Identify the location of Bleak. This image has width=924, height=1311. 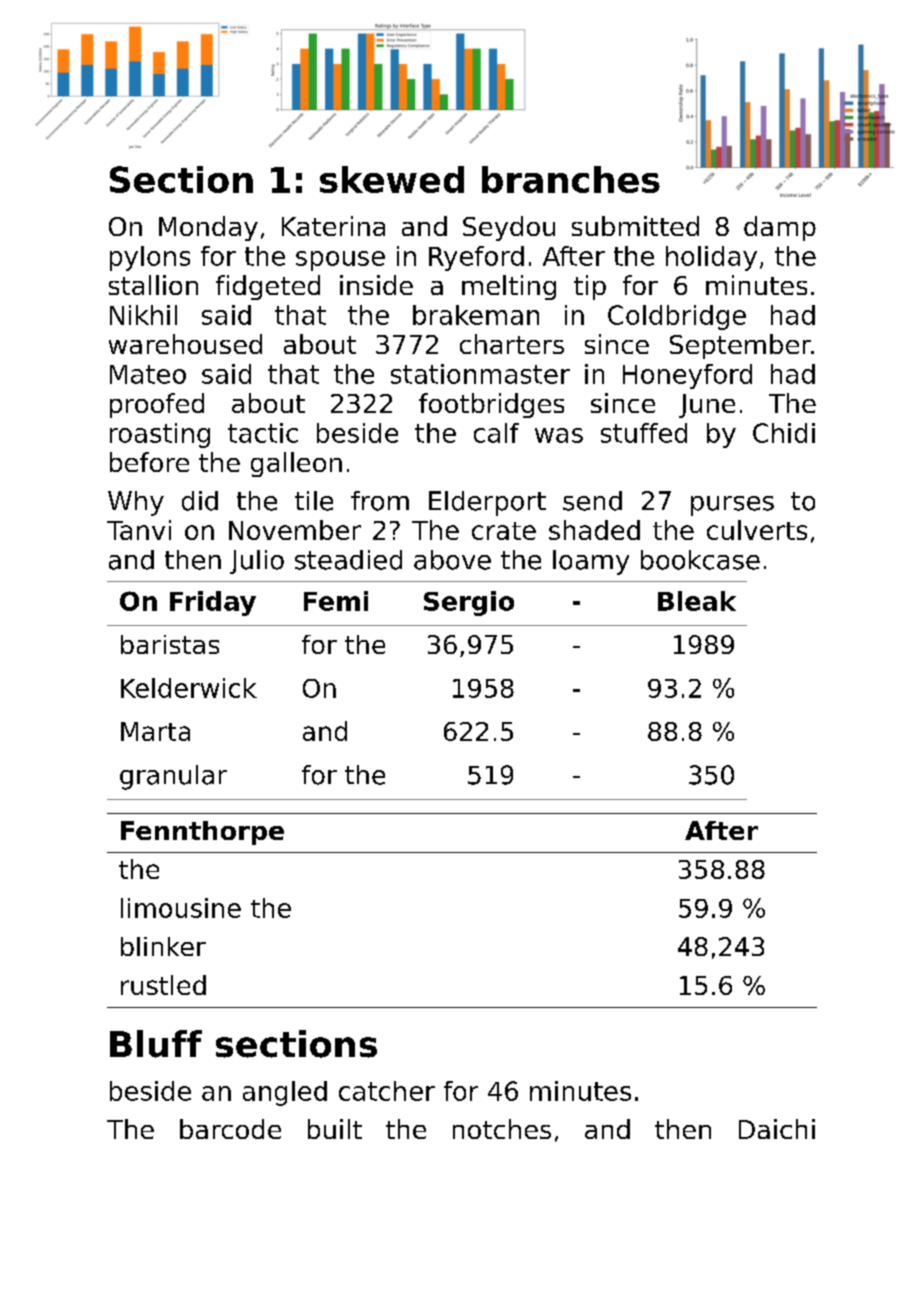
(697, 601).
